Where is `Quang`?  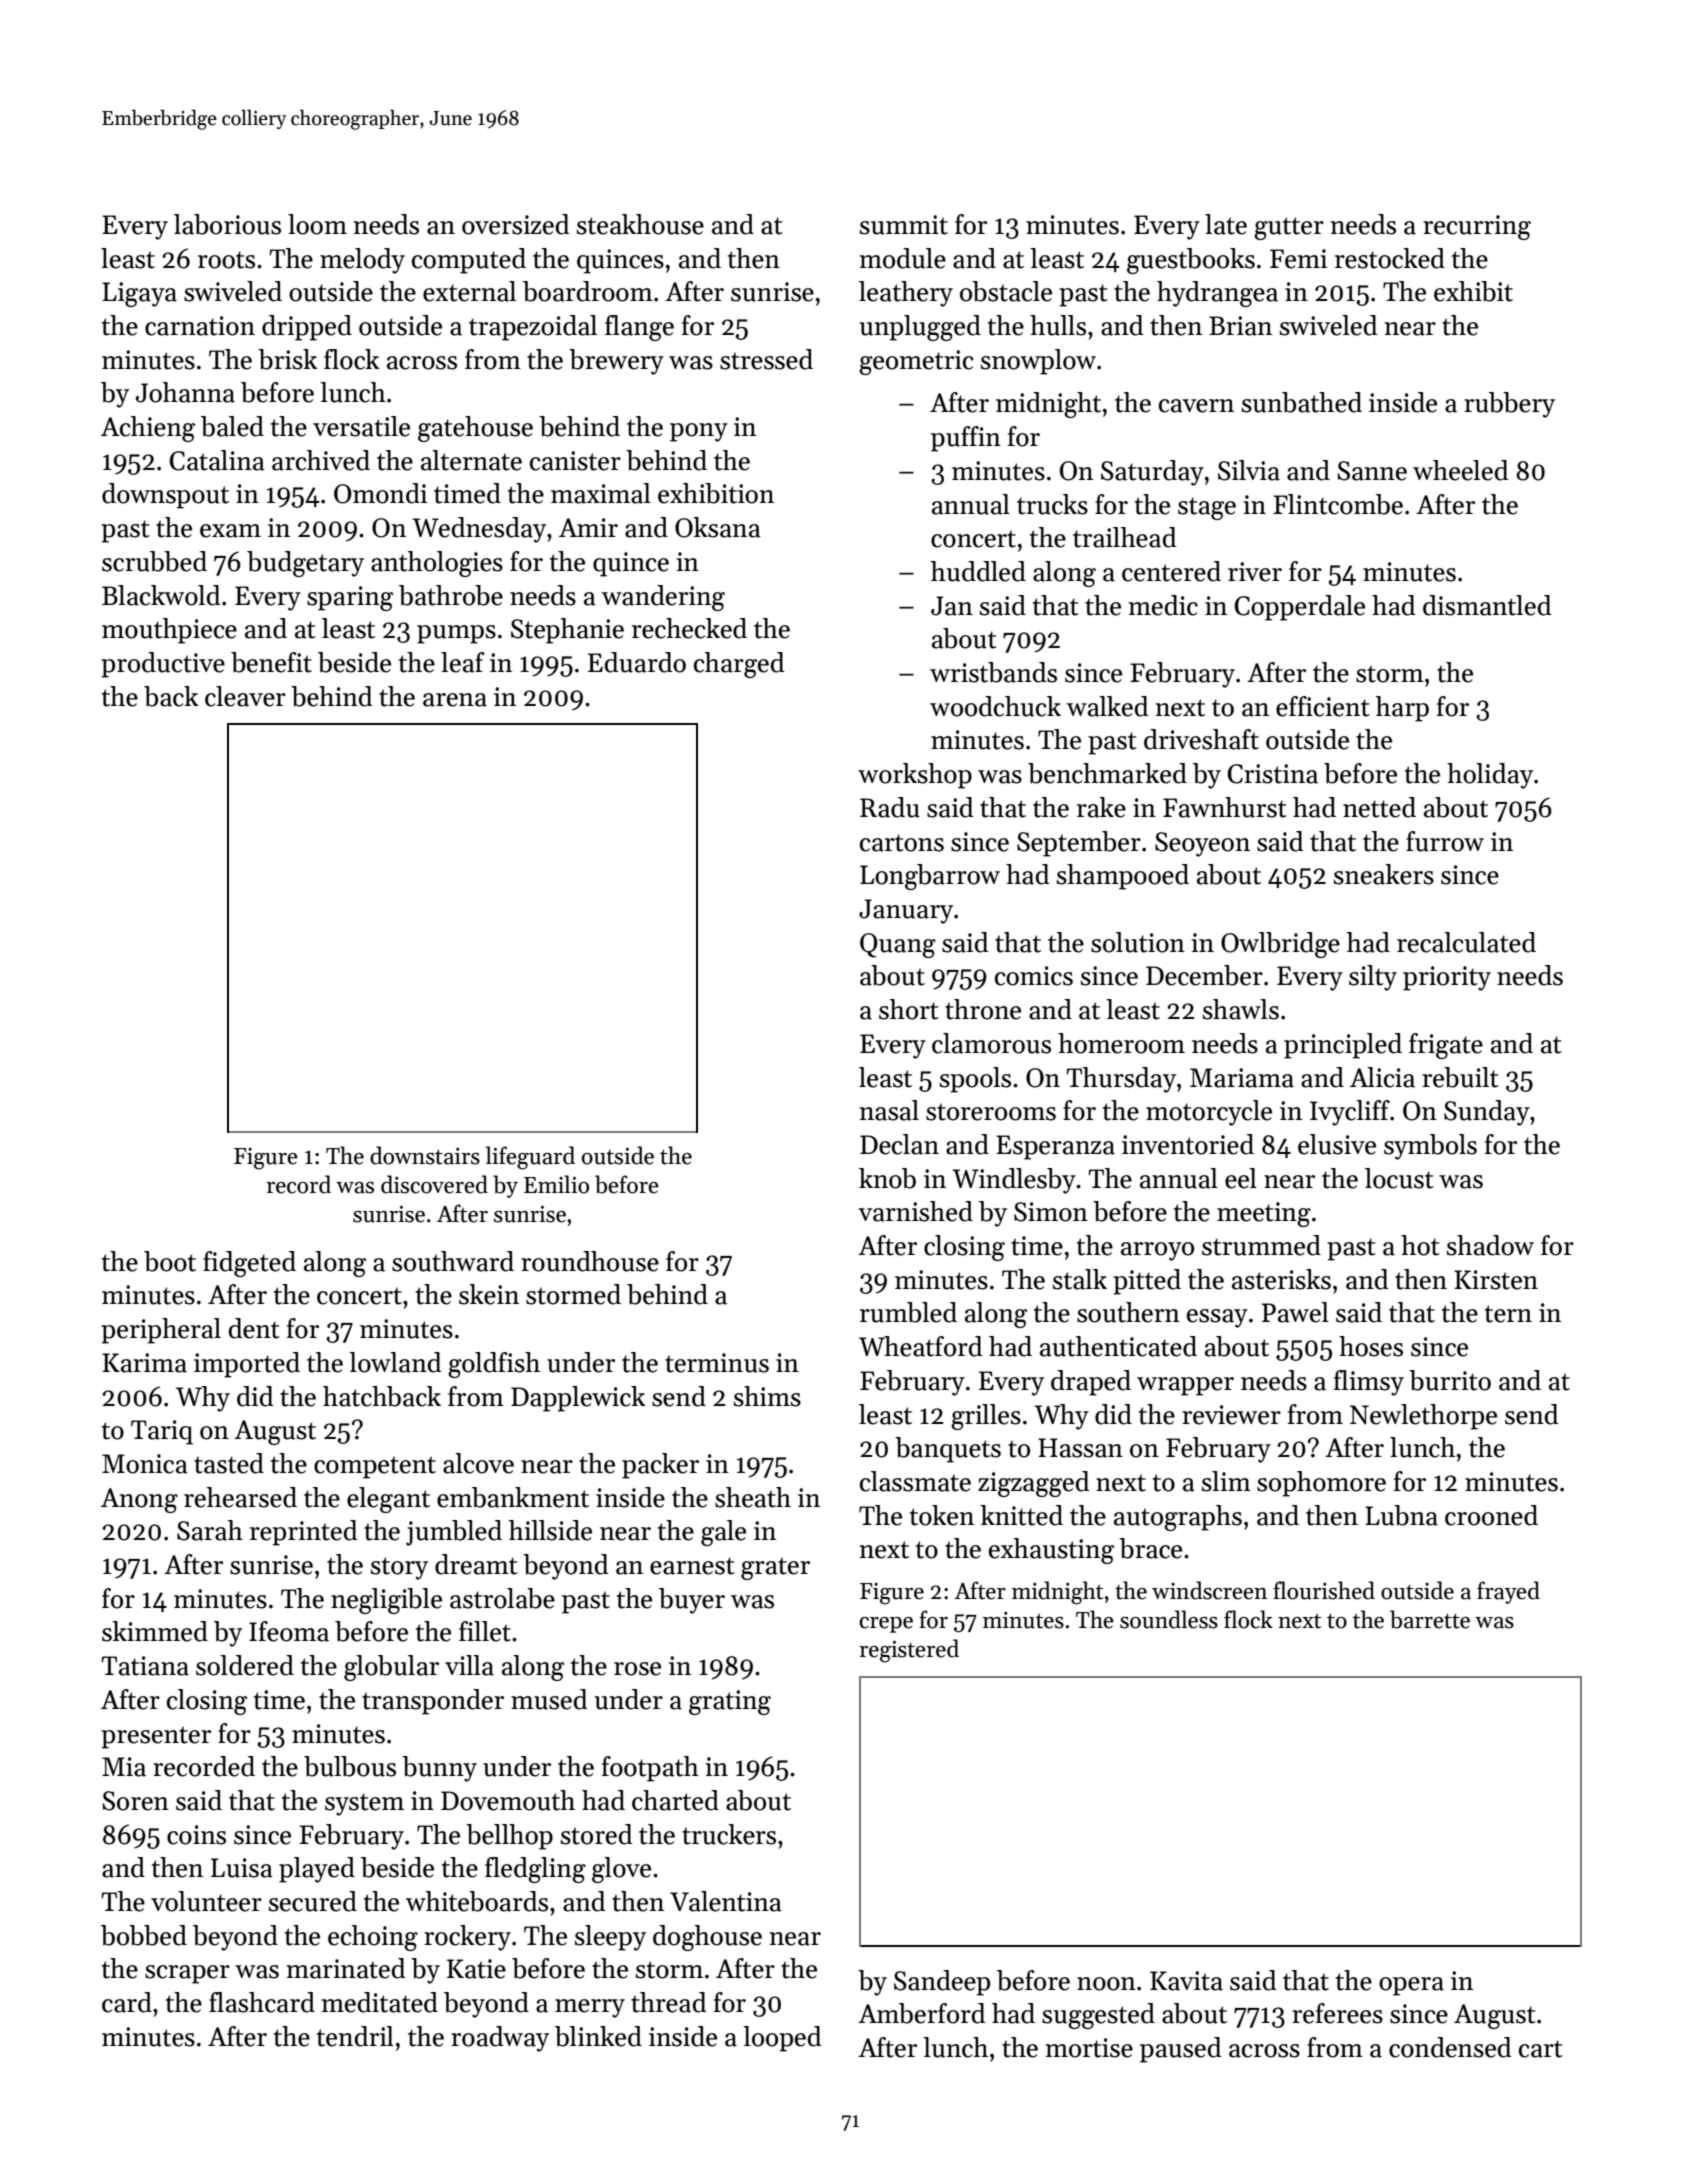 Quang is located at coordinates (898, 945).
